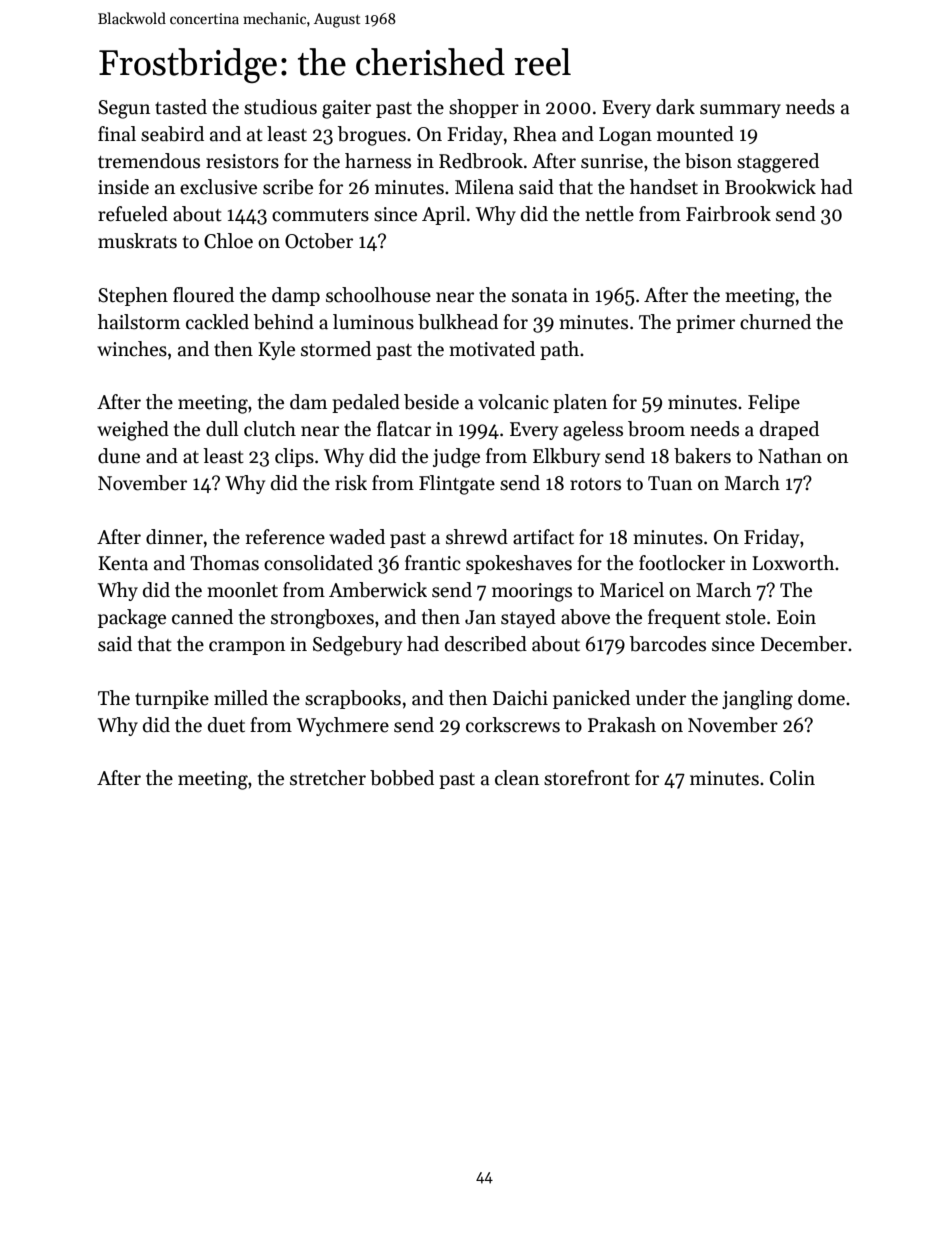  I want to click on ageless, so click(593, 431).
